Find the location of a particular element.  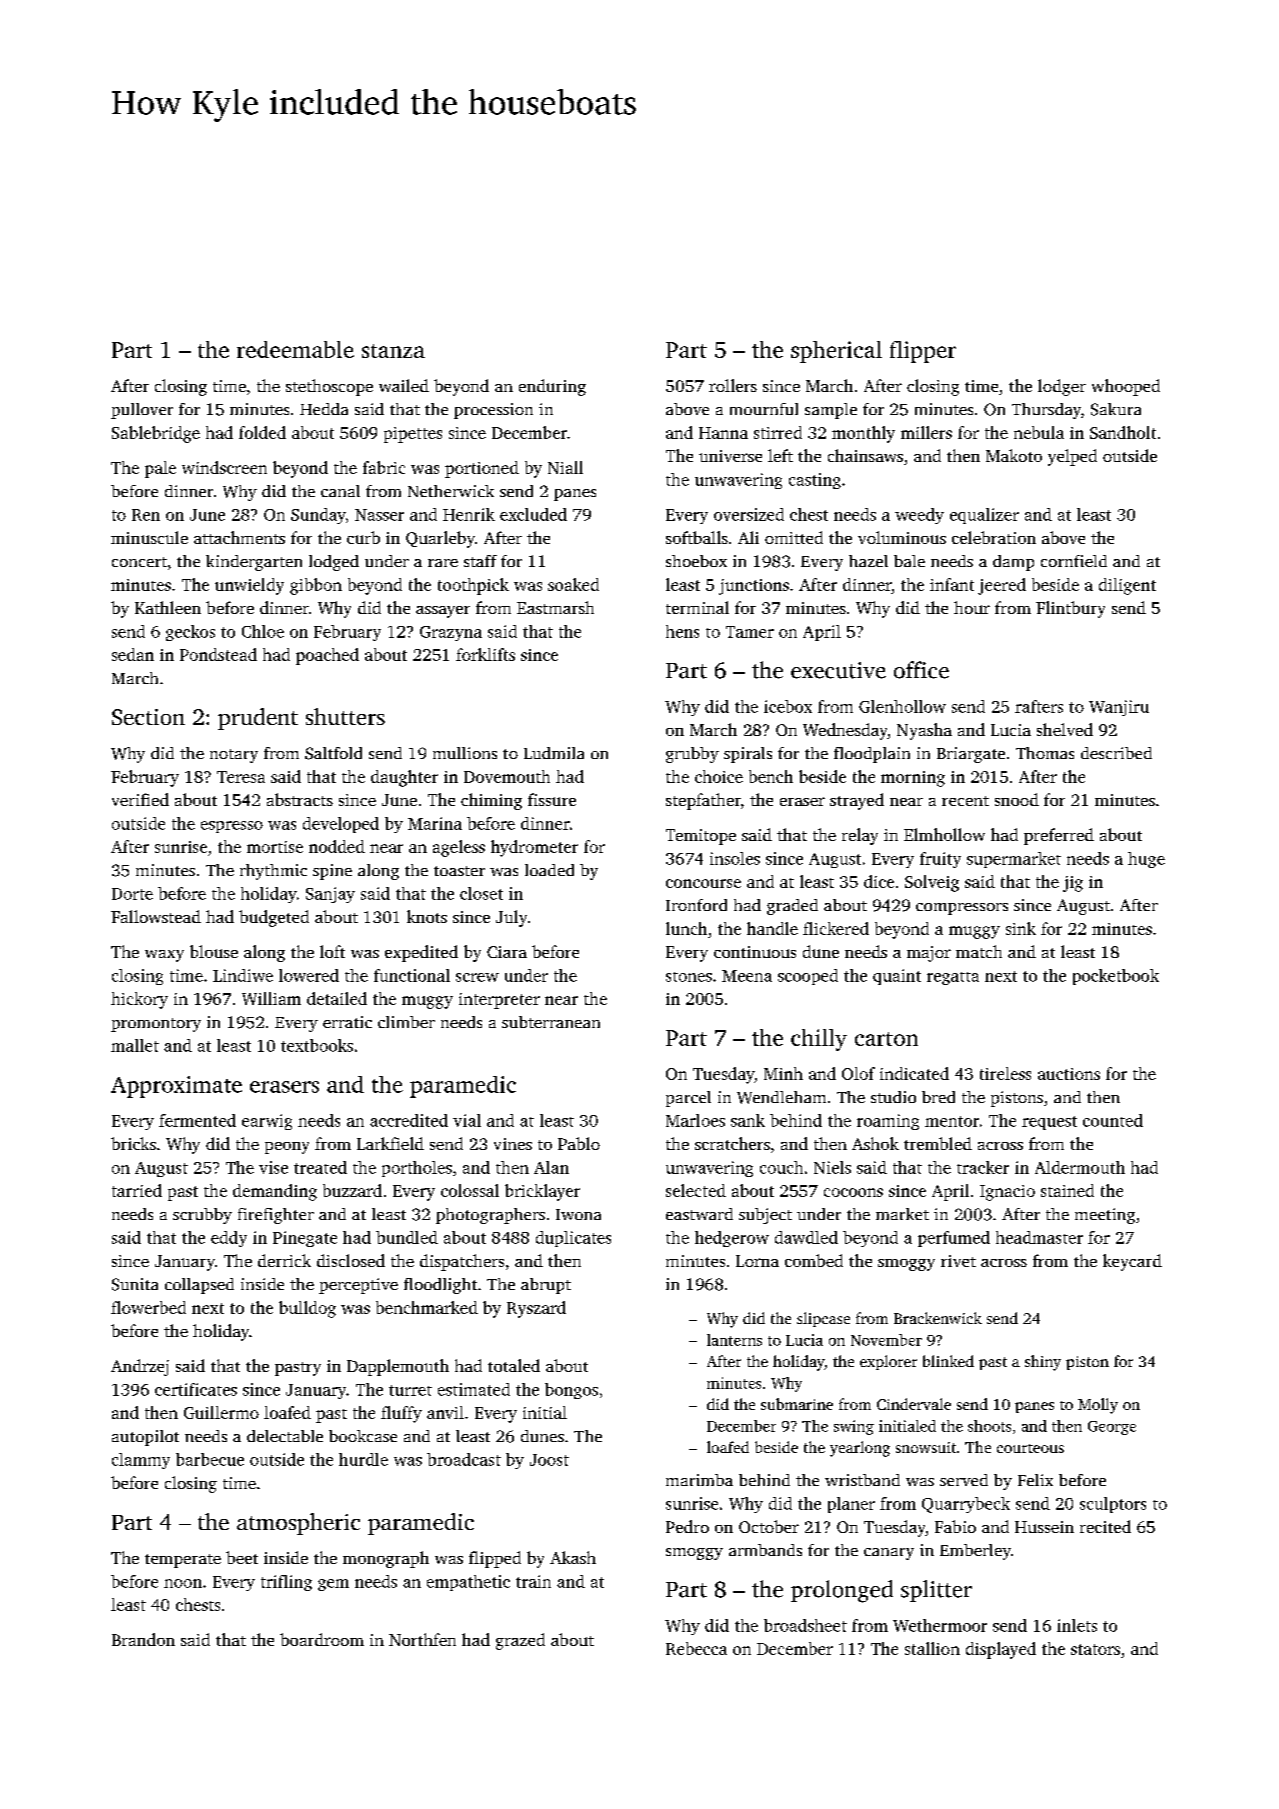

counted is located at coordinates (1113, 1120).
